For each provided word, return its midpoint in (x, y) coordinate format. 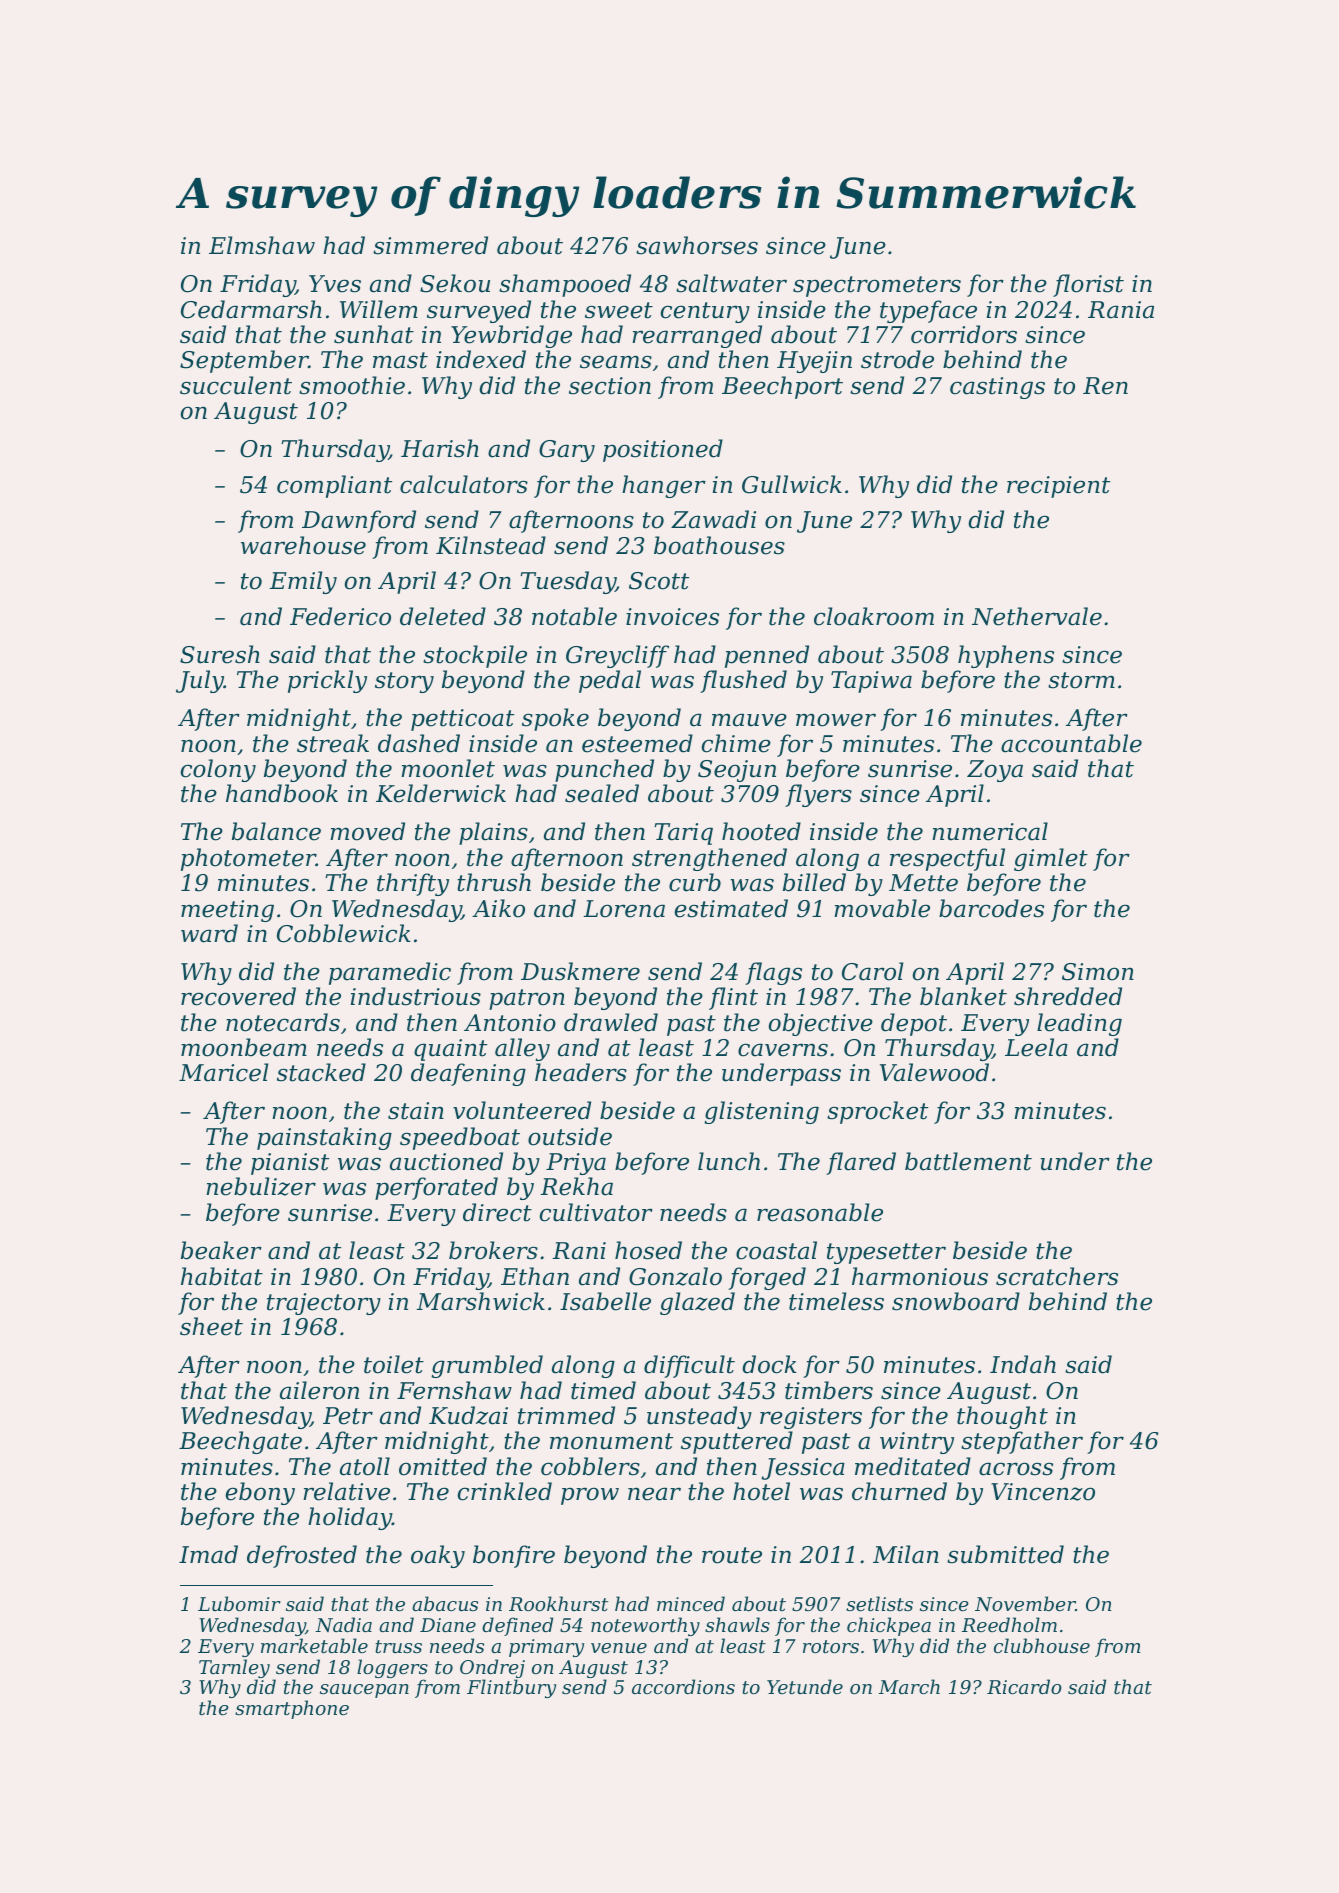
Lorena (624, 909)
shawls (737, 1624)
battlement (968, 1161)
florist (1088, 285)
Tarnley (234, 1668)
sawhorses (697, 245)
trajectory (324, 1304)
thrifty (413, 884)
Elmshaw (262, 245)
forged (767, 1278)
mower (836, 720)
